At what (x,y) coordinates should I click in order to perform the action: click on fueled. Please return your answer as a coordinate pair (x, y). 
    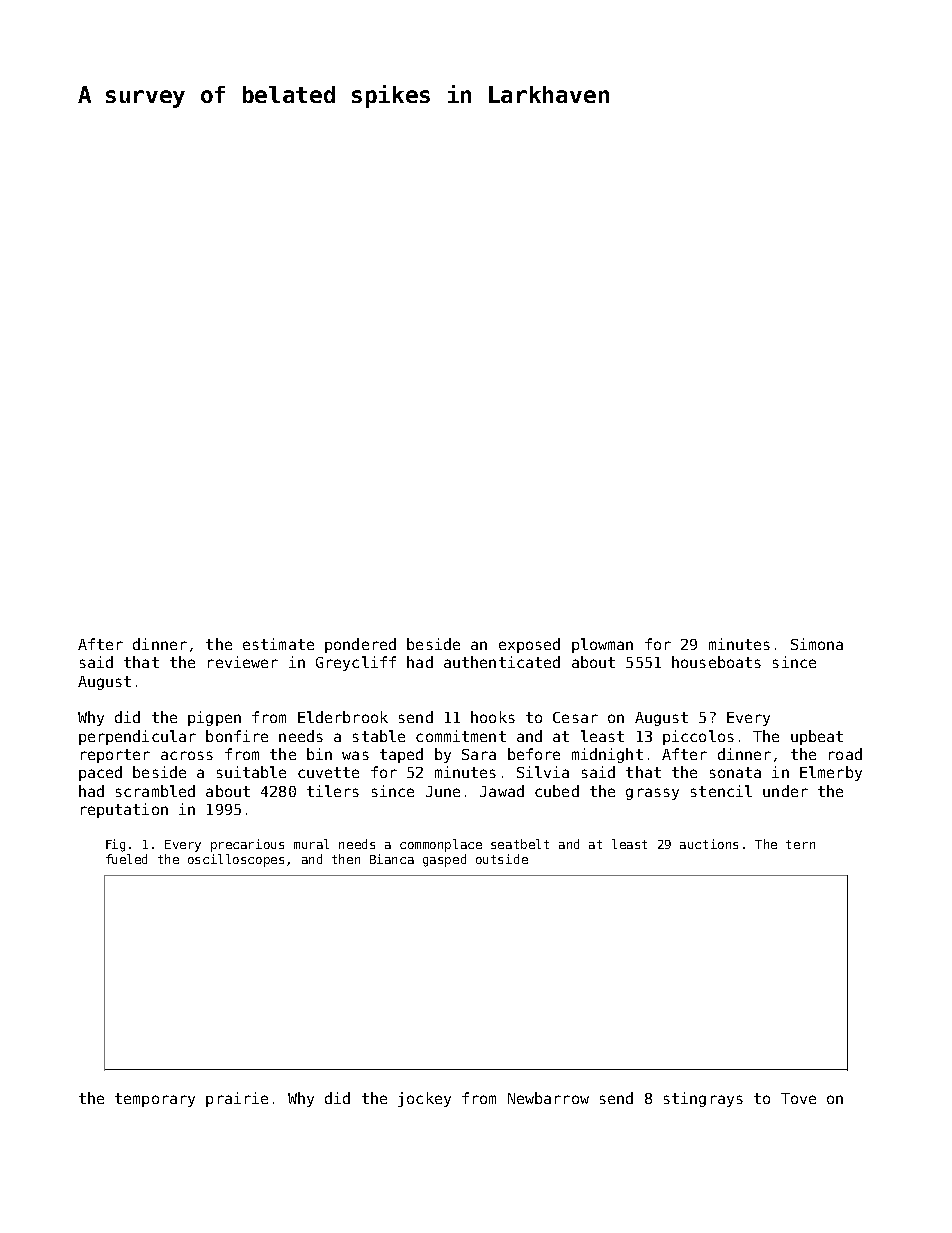
    Looking at the image, I should click on (126, 859).
